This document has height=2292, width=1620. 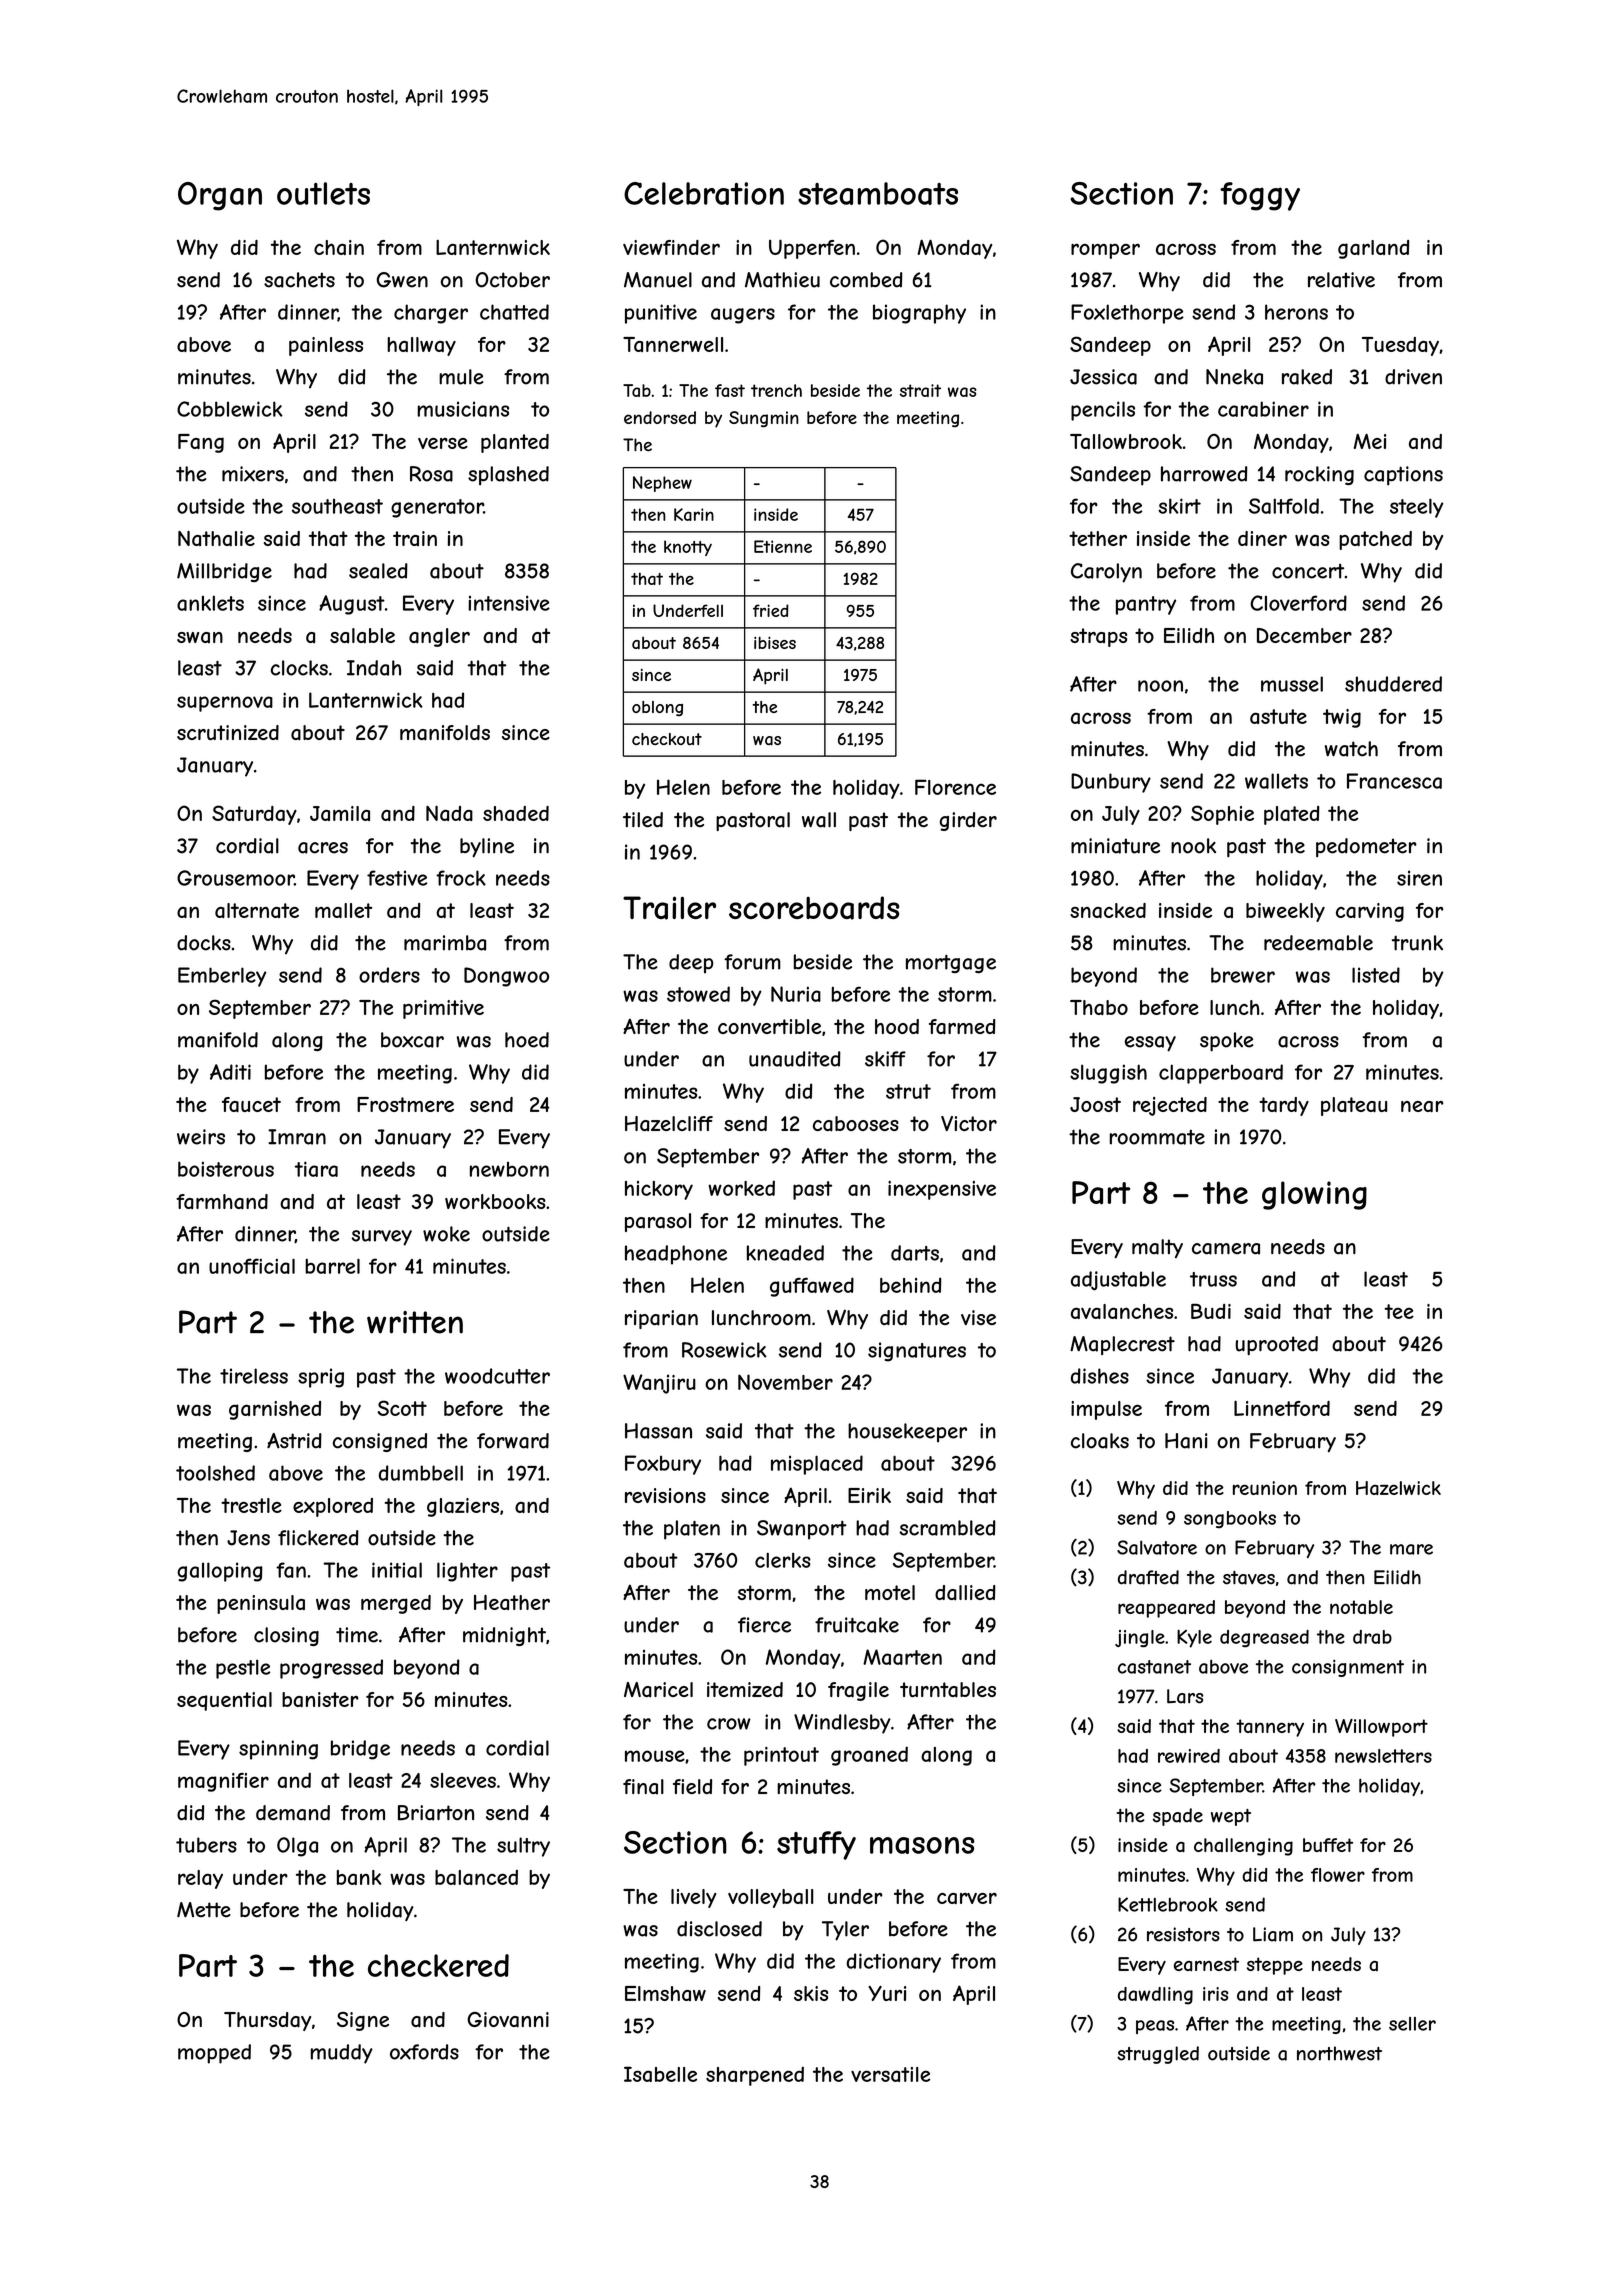 I want to click on flower, so click(x=1338, y=1875).
